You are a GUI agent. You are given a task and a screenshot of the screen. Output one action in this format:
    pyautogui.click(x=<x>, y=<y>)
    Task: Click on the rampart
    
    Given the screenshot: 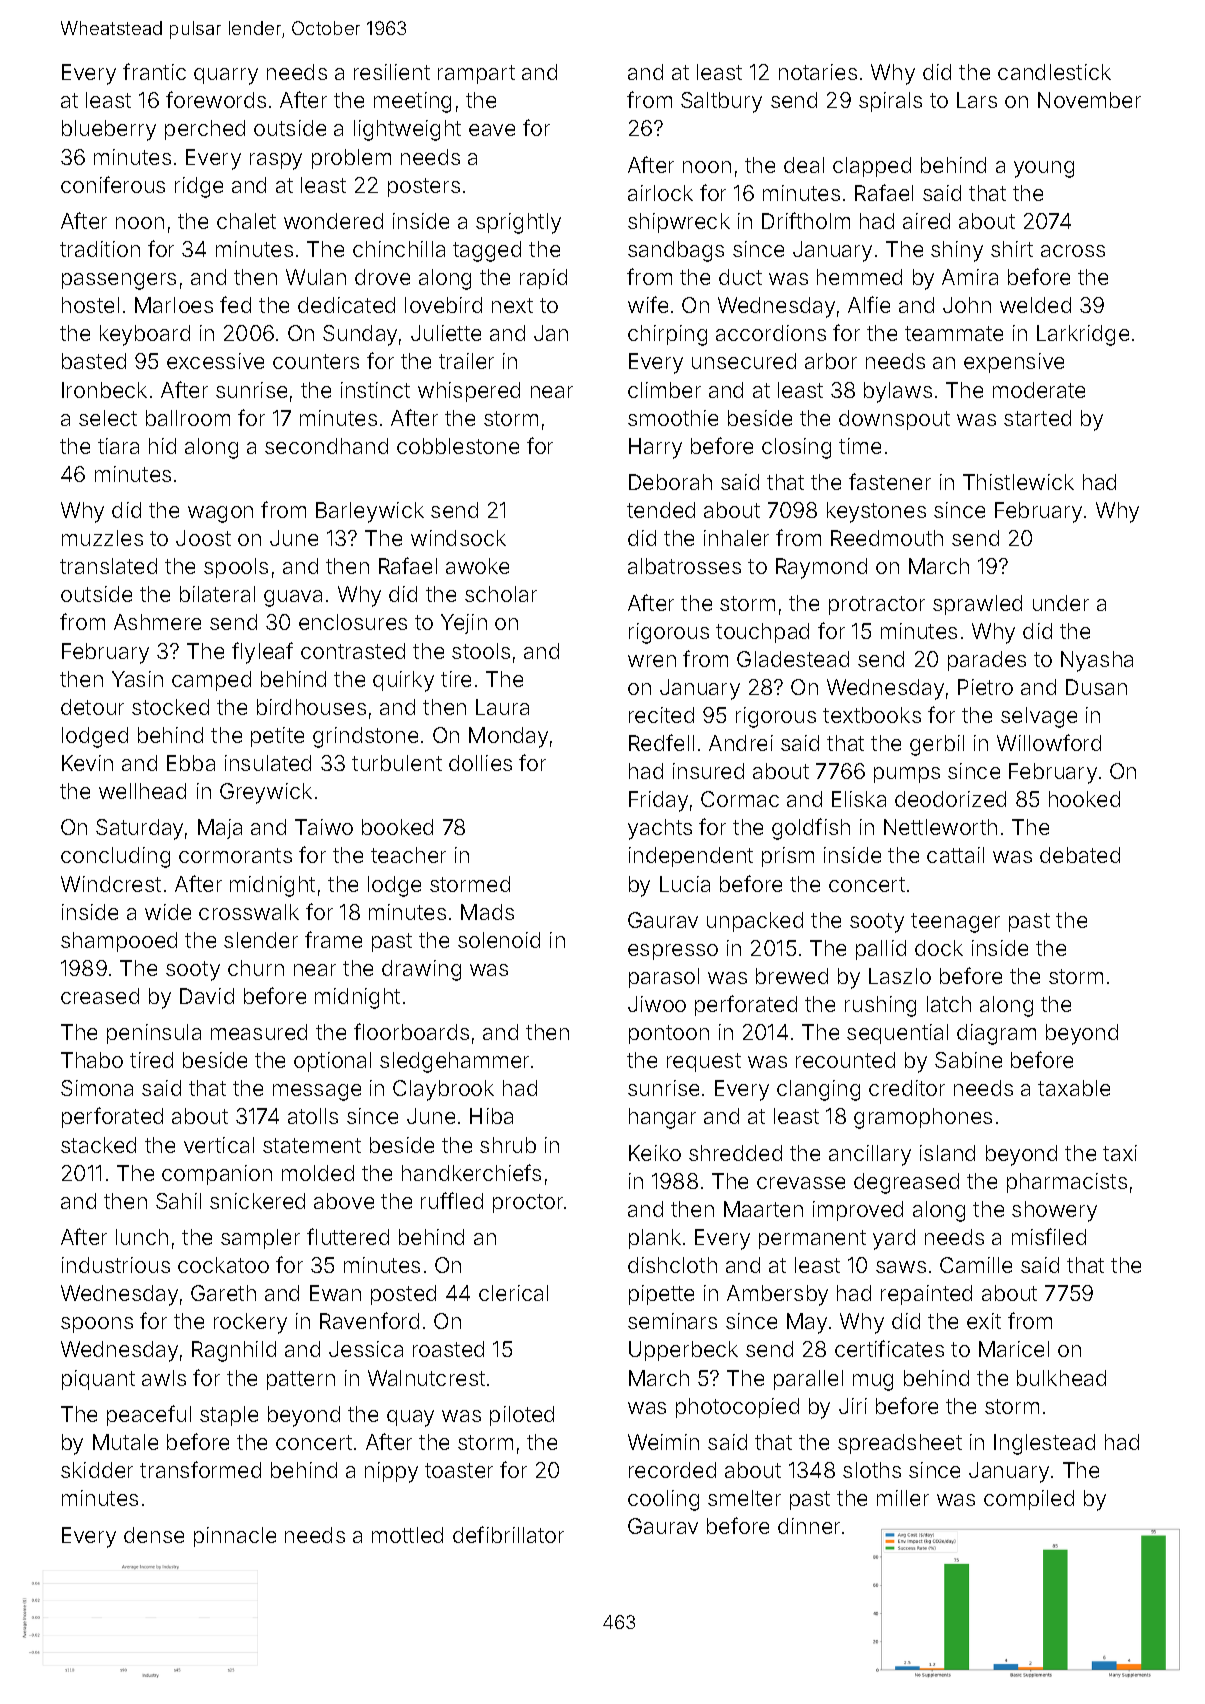 What is the action you would take?
    pyautogui.click(x=476, y=74)
